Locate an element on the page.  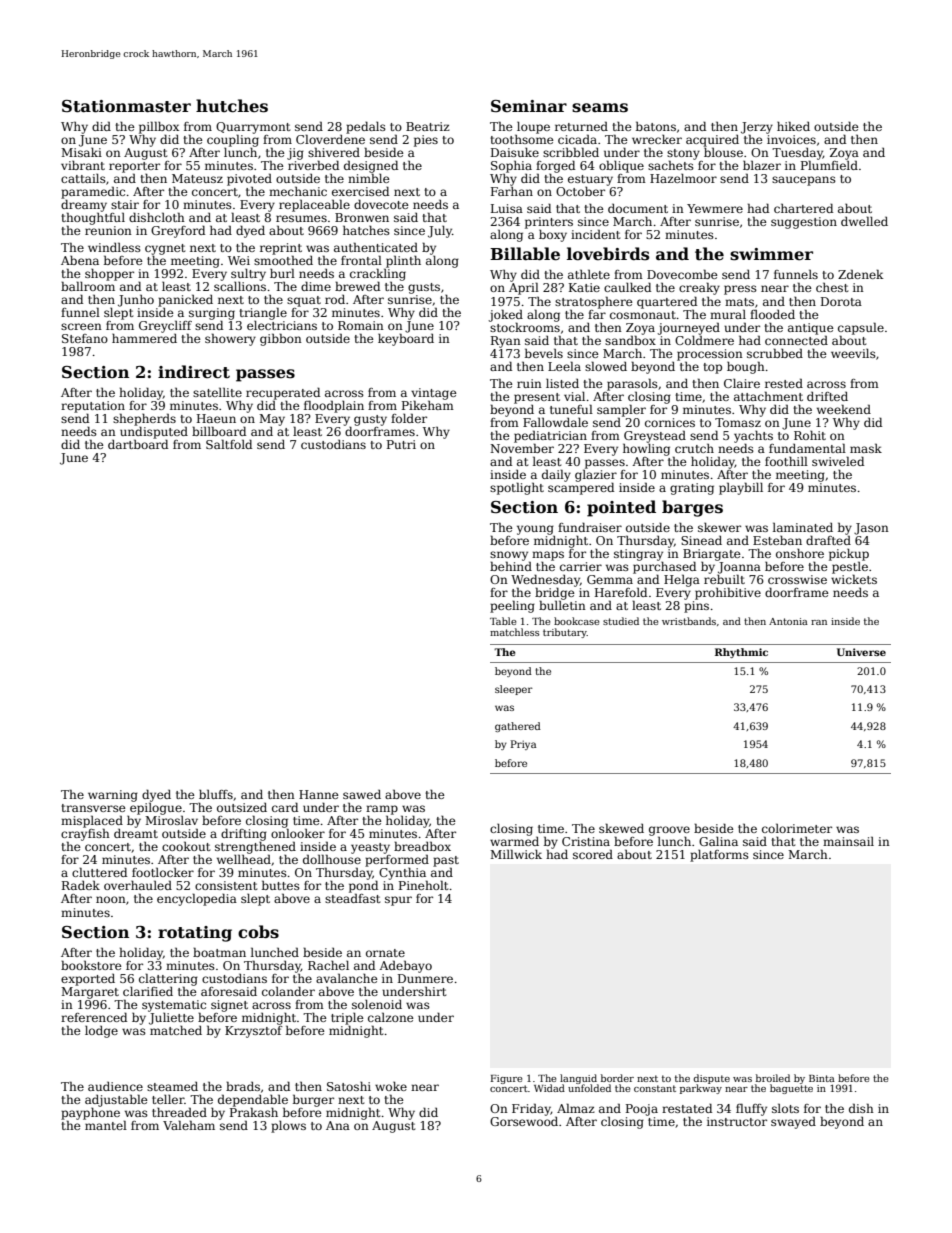
ornate is located at coordinates (385, 953).
